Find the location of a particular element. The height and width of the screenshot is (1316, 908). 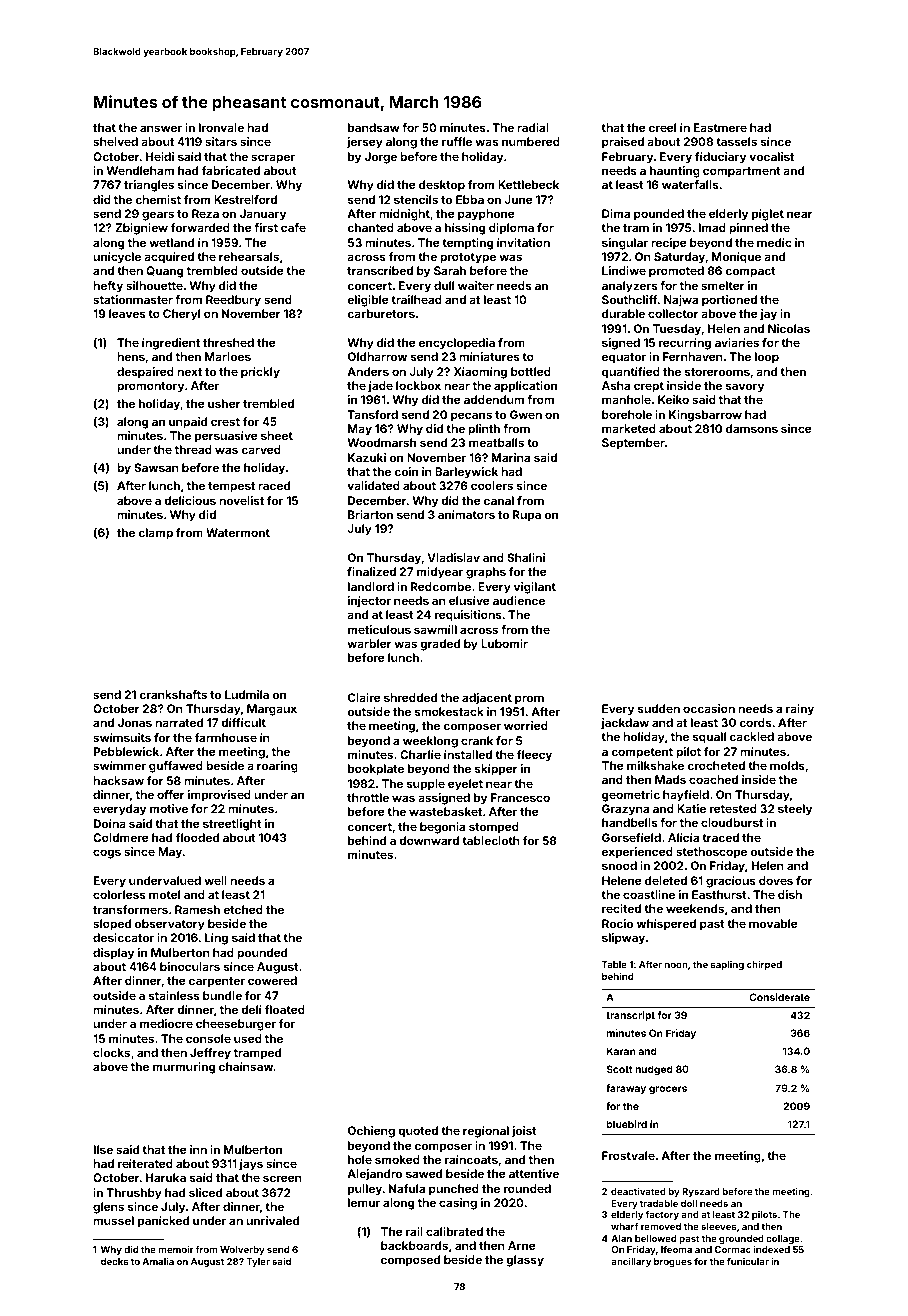

murmuring is located at coordinates (184, 1068).
